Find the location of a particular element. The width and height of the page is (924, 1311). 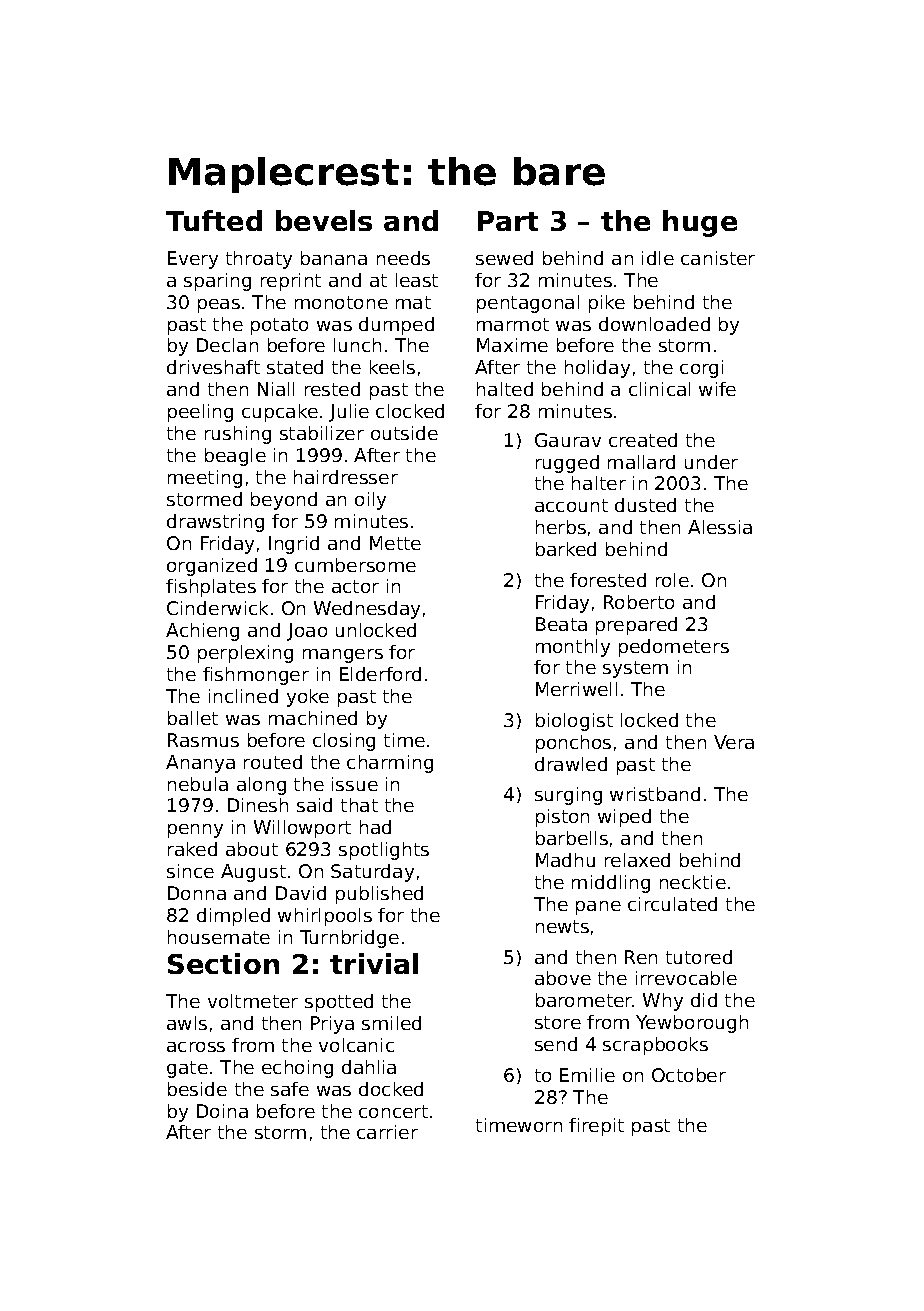

Part is located at coordinates (508, 221).
